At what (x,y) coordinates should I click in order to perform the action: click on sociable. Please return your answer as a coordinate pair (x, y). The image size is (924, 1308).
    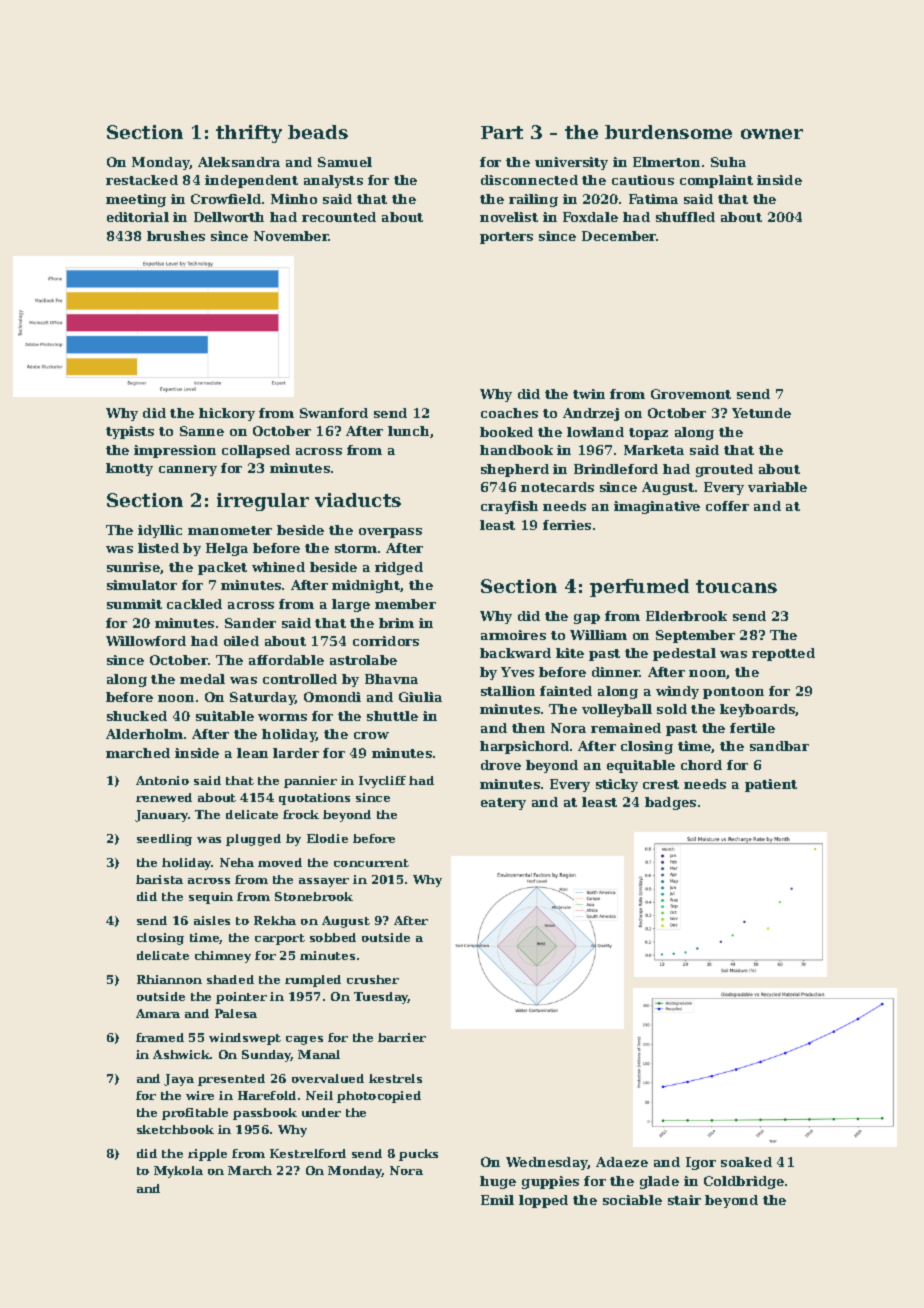
    Looking at the image, I should click on (632, 1200).
